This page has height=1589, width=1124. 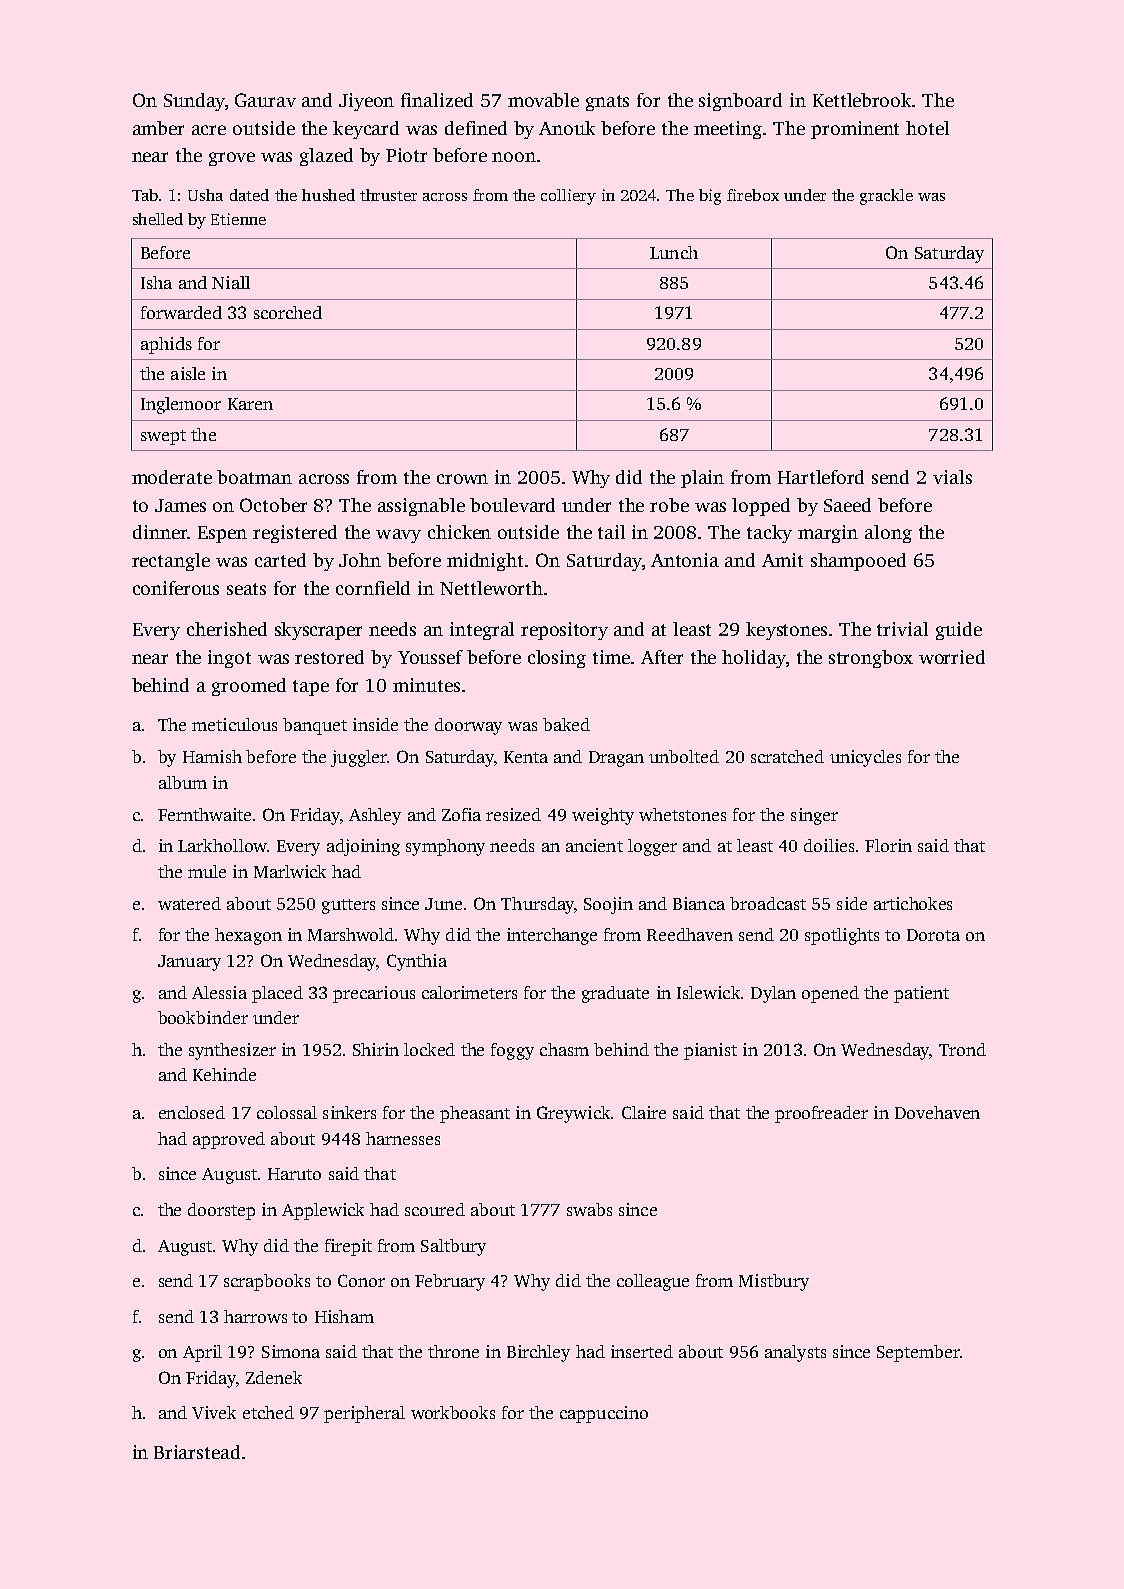 I want to click on proofreader, so click(x=821, y=1114).
